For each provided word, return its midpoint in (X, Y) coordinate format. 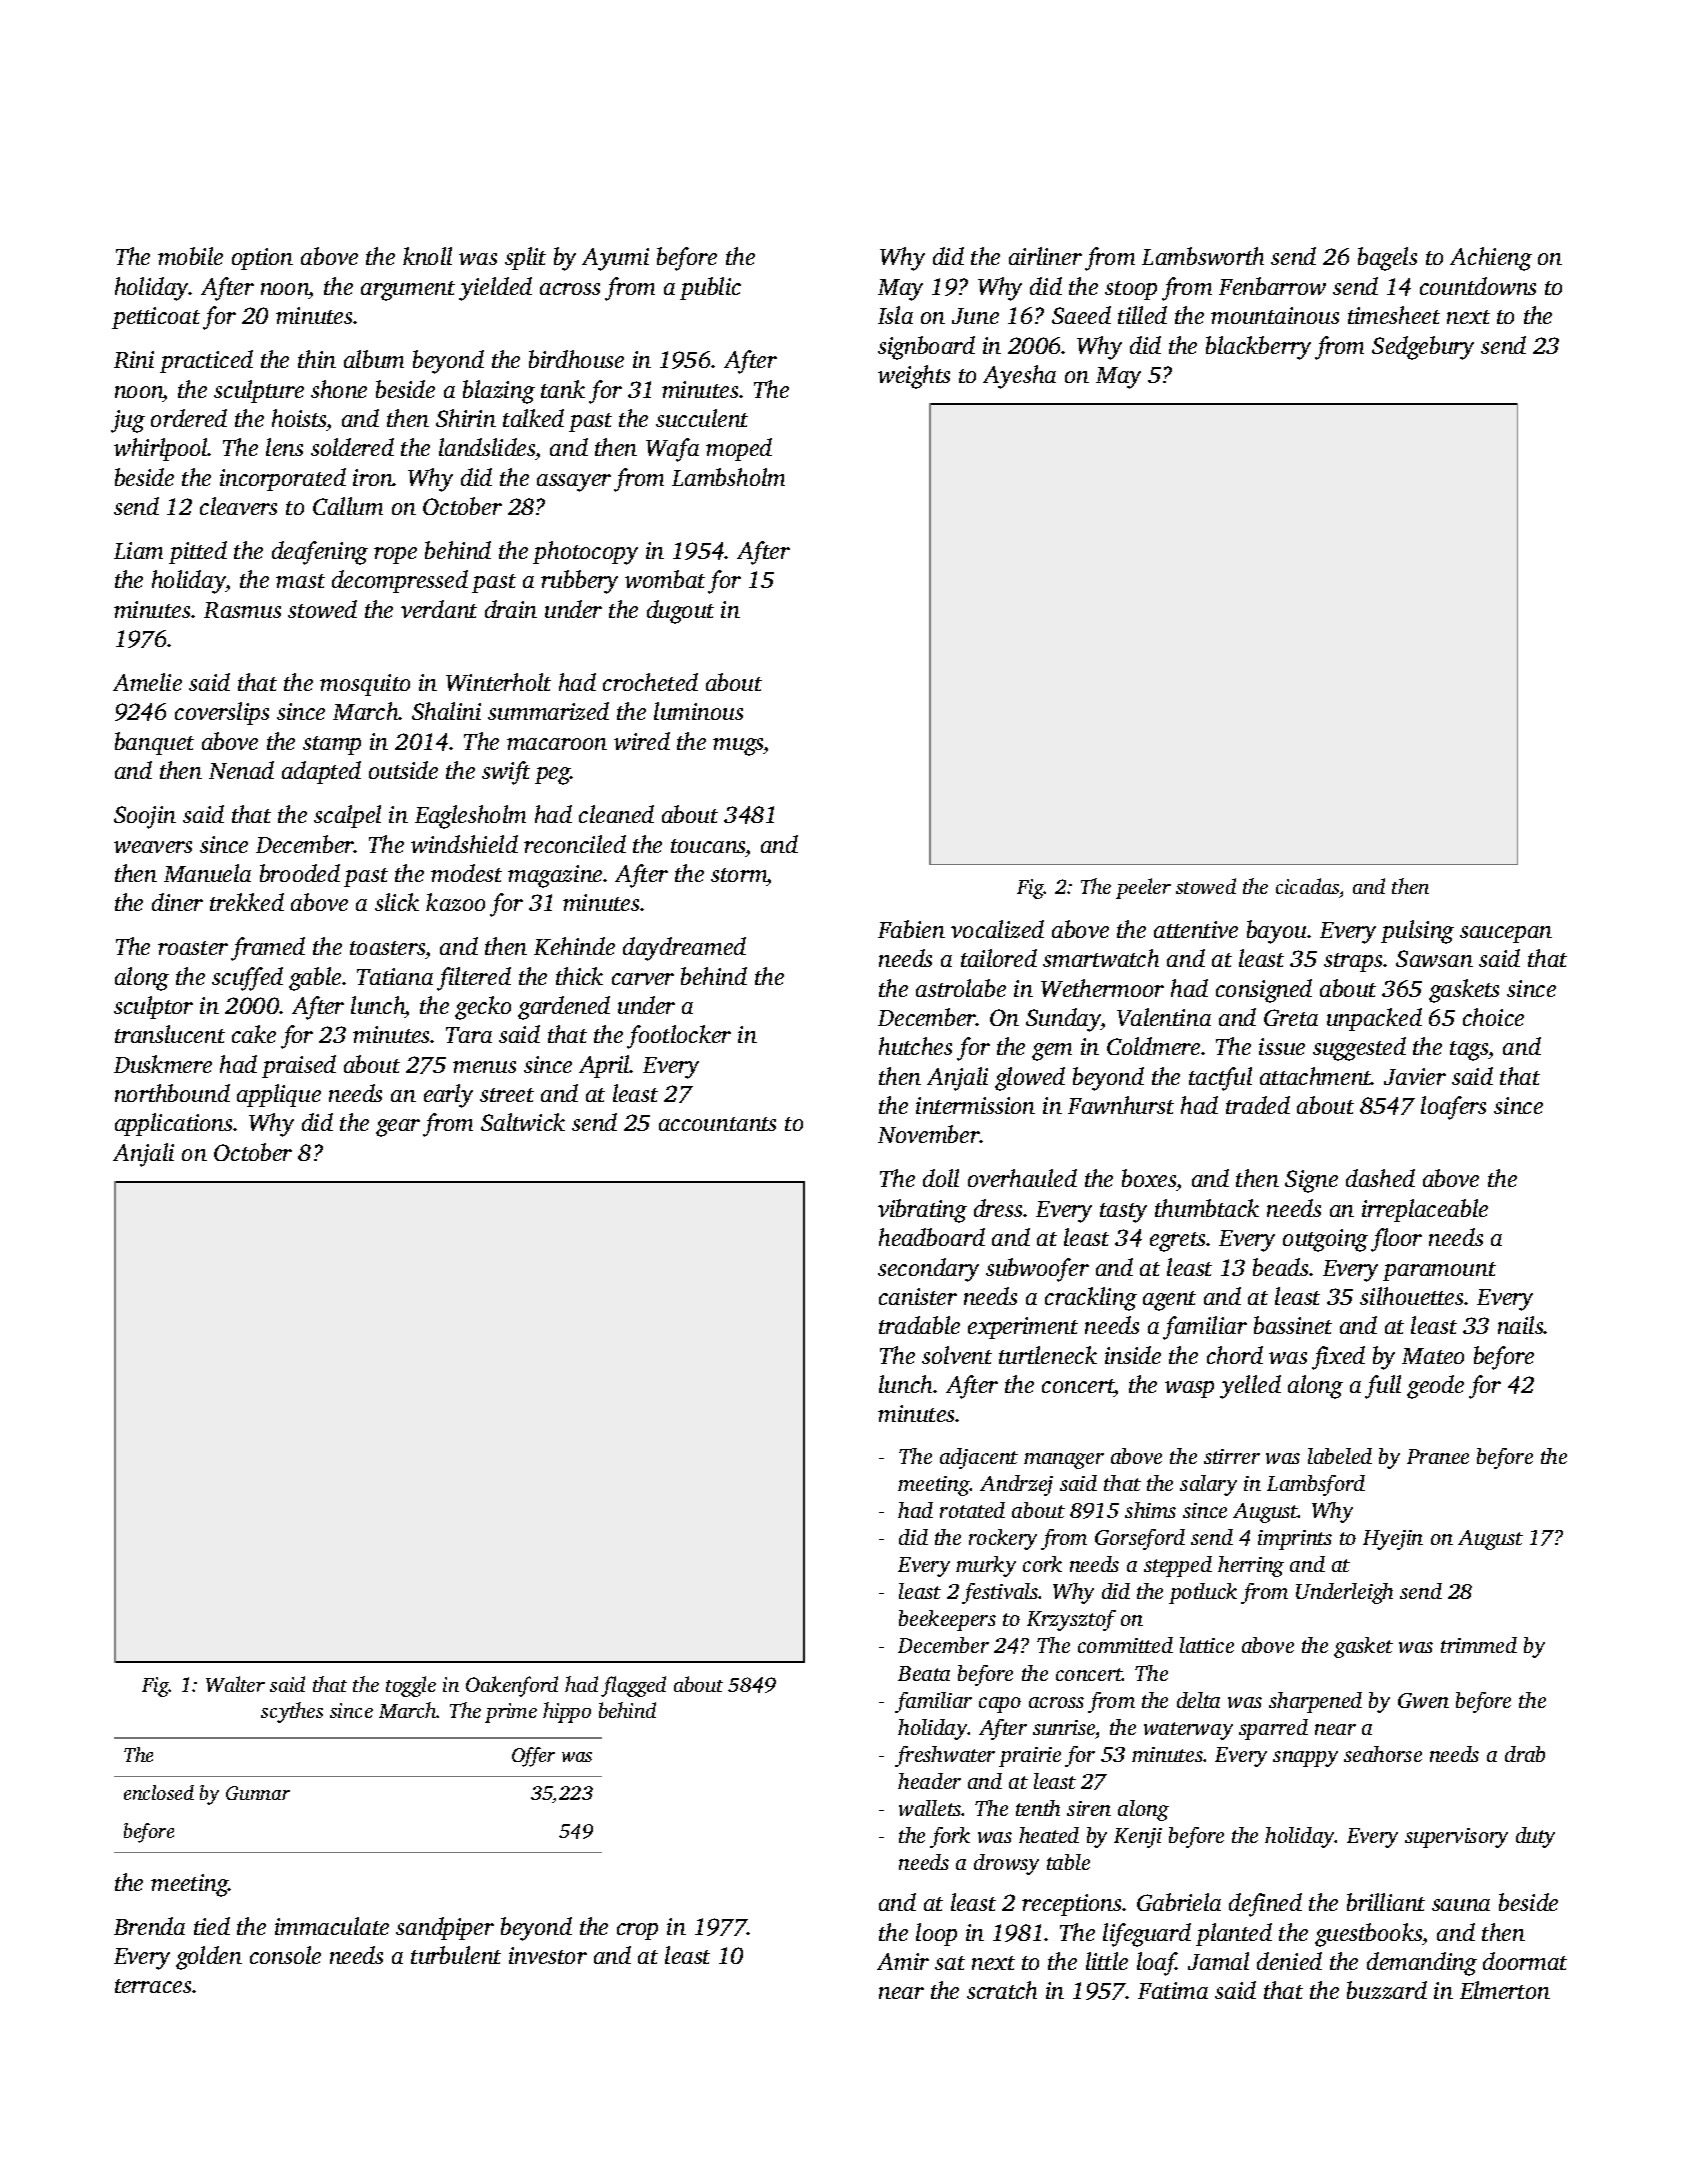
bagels (1387, 259)
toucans (708, 846)
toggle (411, 1686)
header (929, 1781)
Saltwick (523, 1122)
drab (1525, 1754)
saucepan (1506, 934)
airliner (1045, 256)
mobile (190, 256)
